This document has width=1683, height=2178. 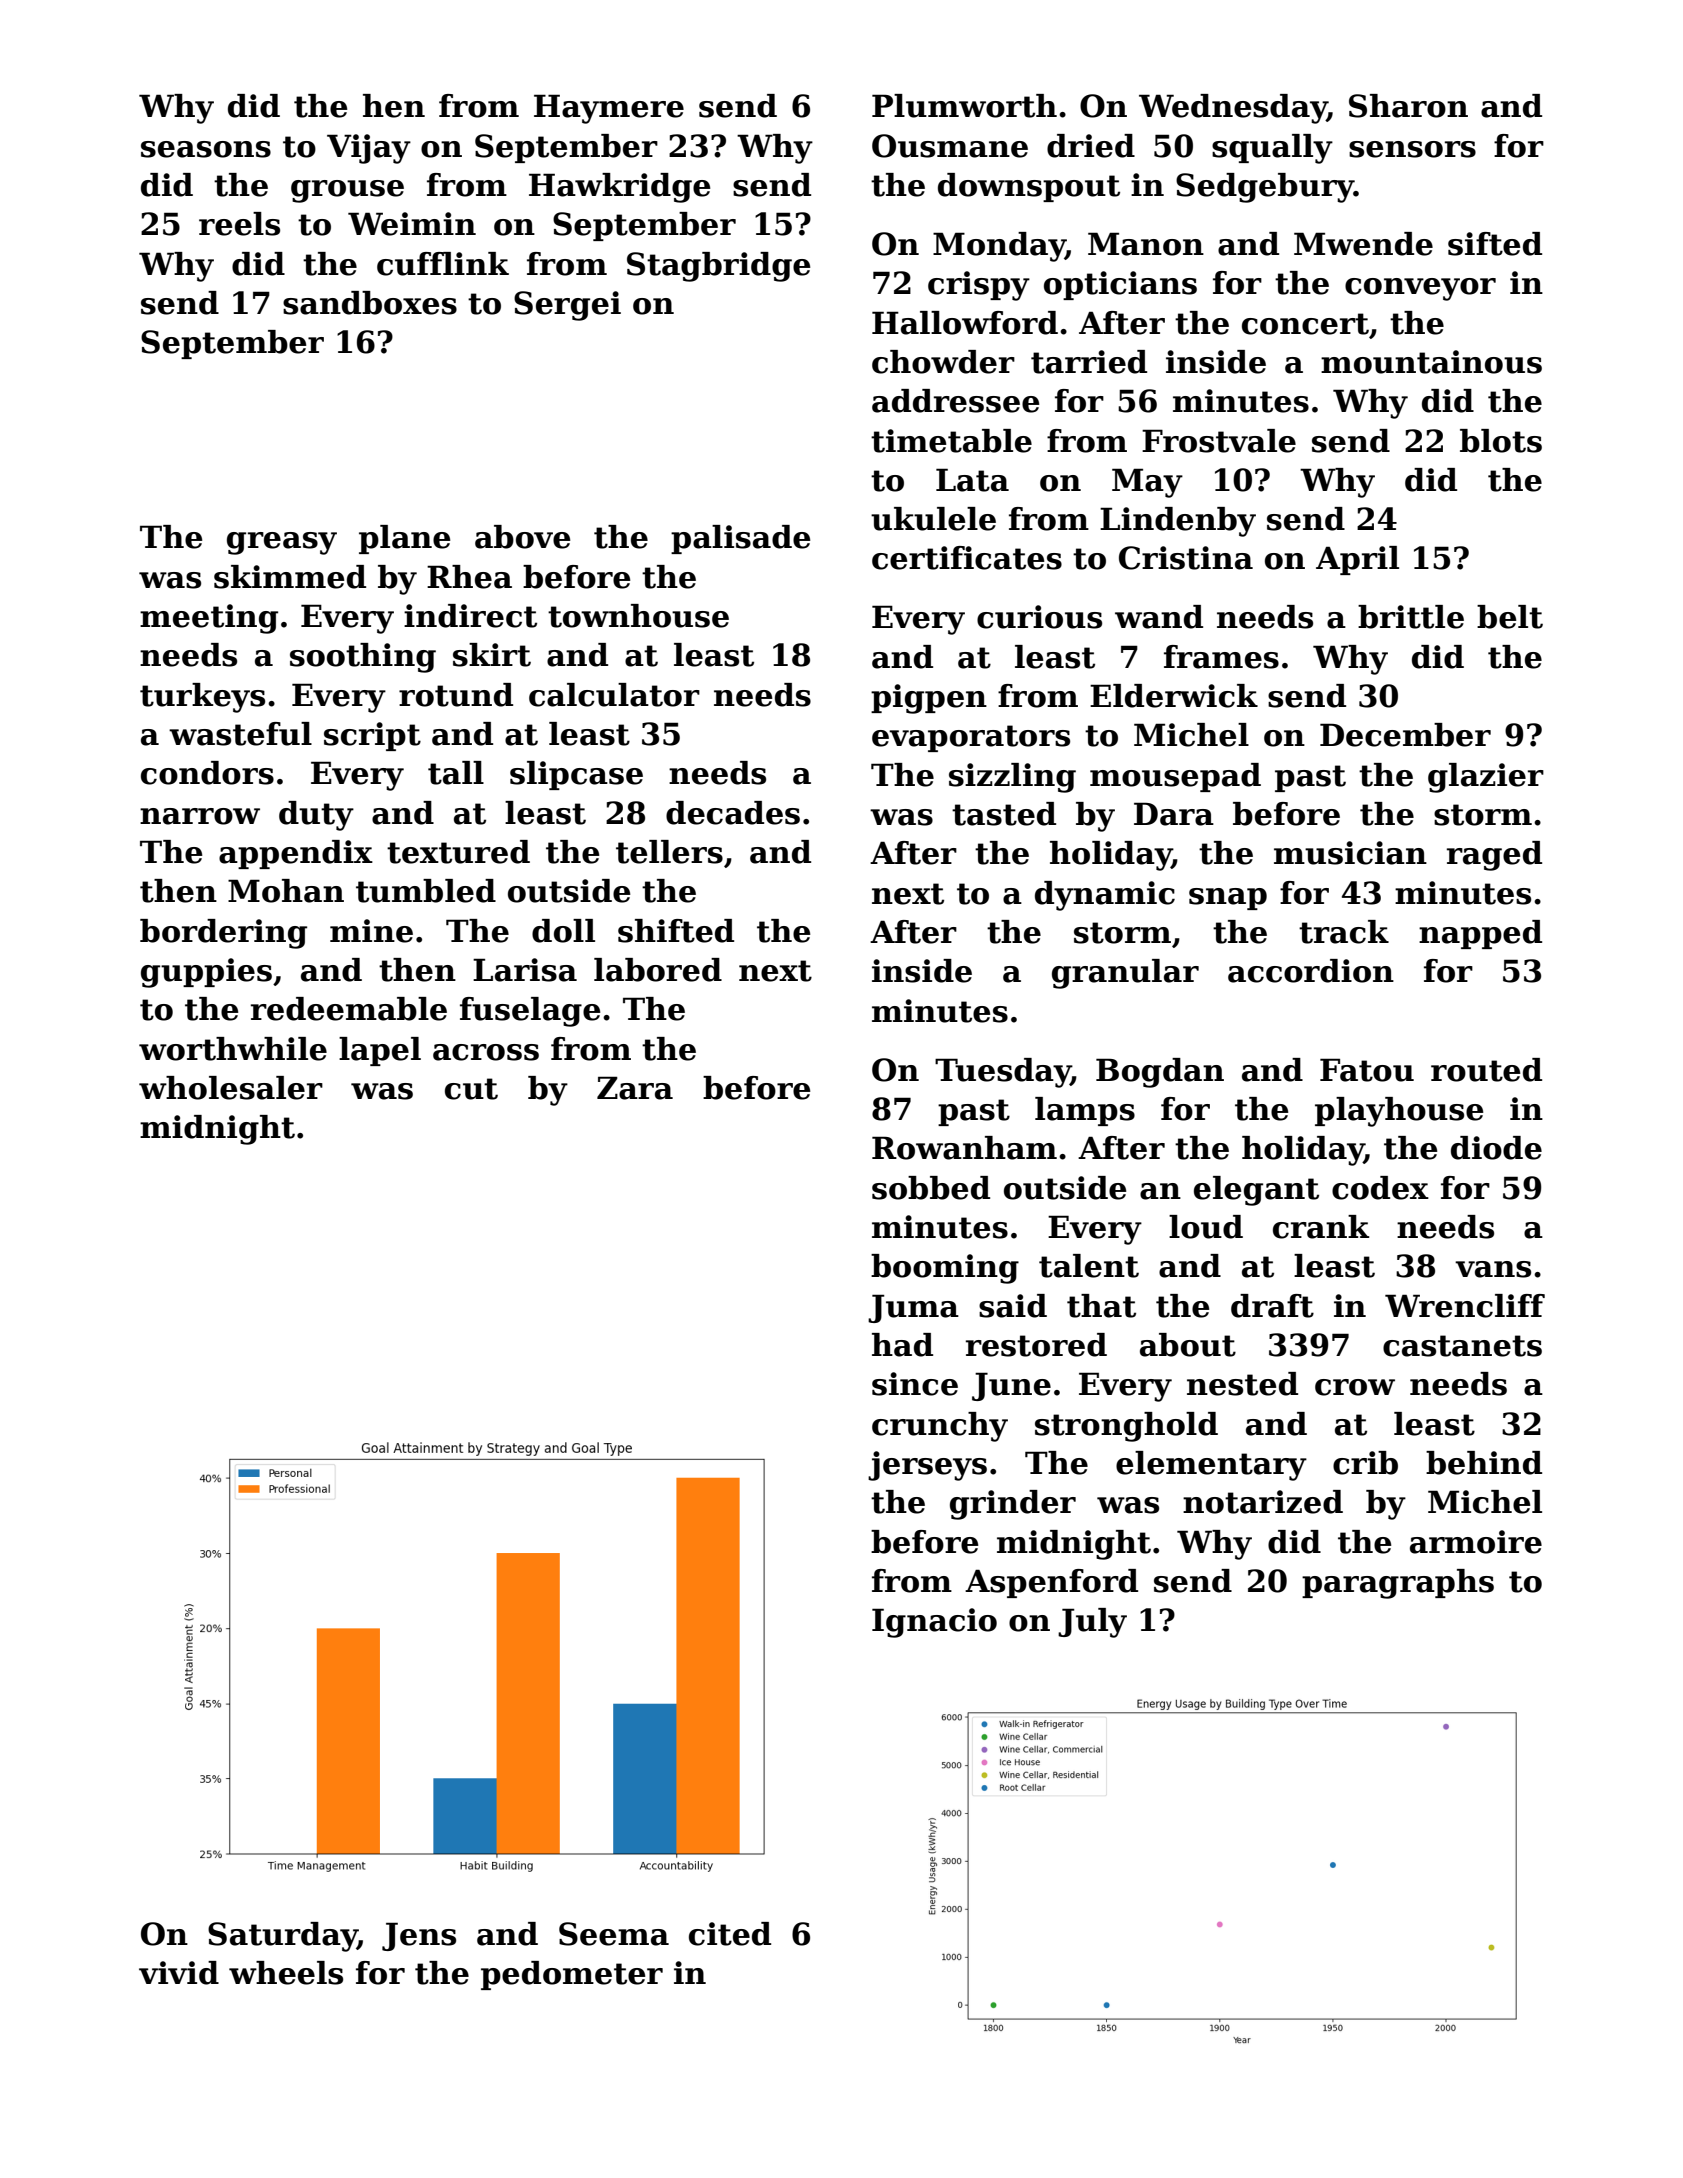 What do you see at coordinates (915, 1384) in the document?
I see `since` at bounding box center [915, 1384].
